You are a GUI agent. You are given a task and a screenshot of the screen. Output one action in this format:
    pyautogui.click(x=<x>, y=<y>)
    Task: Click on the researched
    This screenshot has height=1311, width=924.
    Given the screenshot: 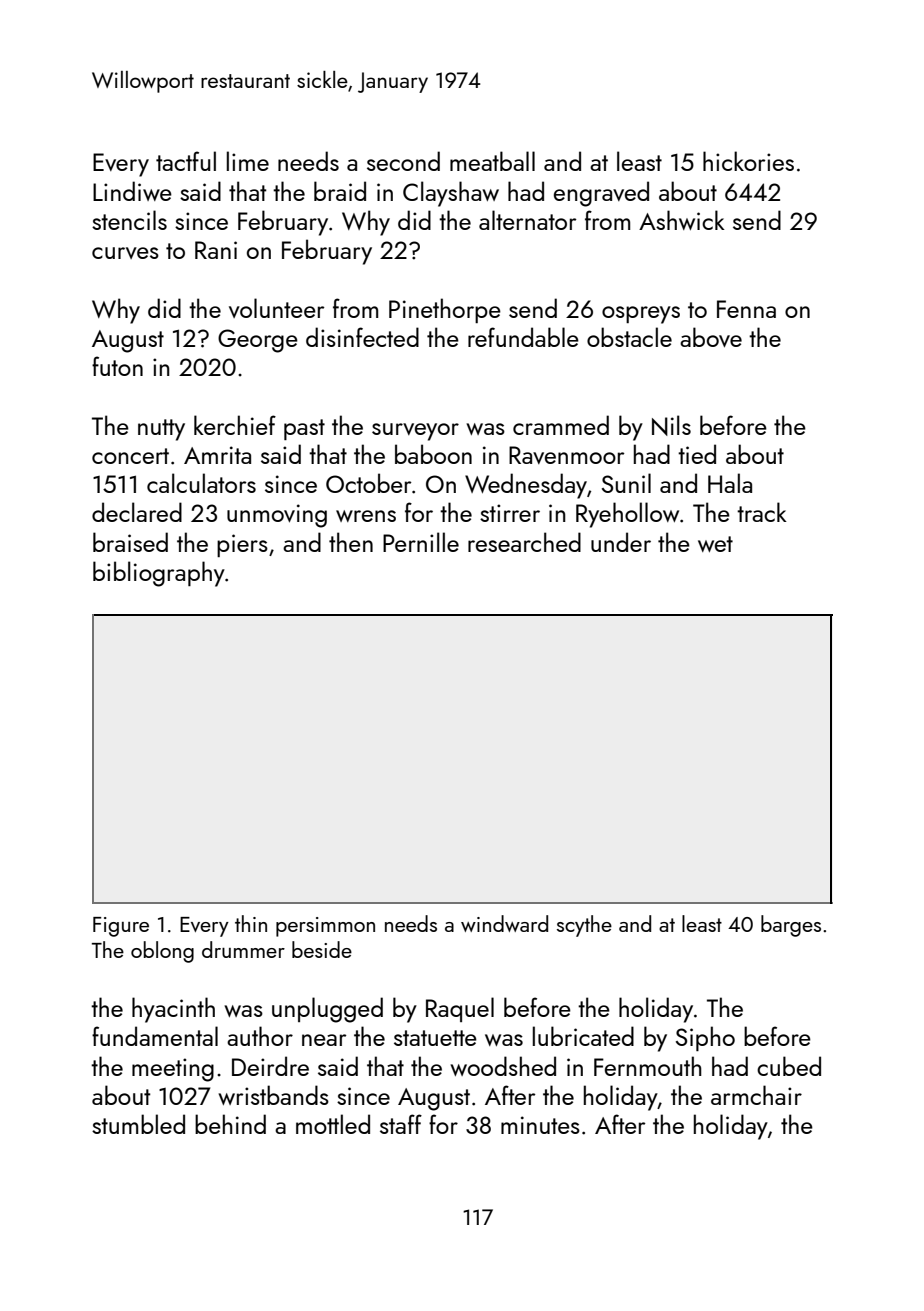 What is the action you would take?
    pyautogui.click(x=524, y=542)
